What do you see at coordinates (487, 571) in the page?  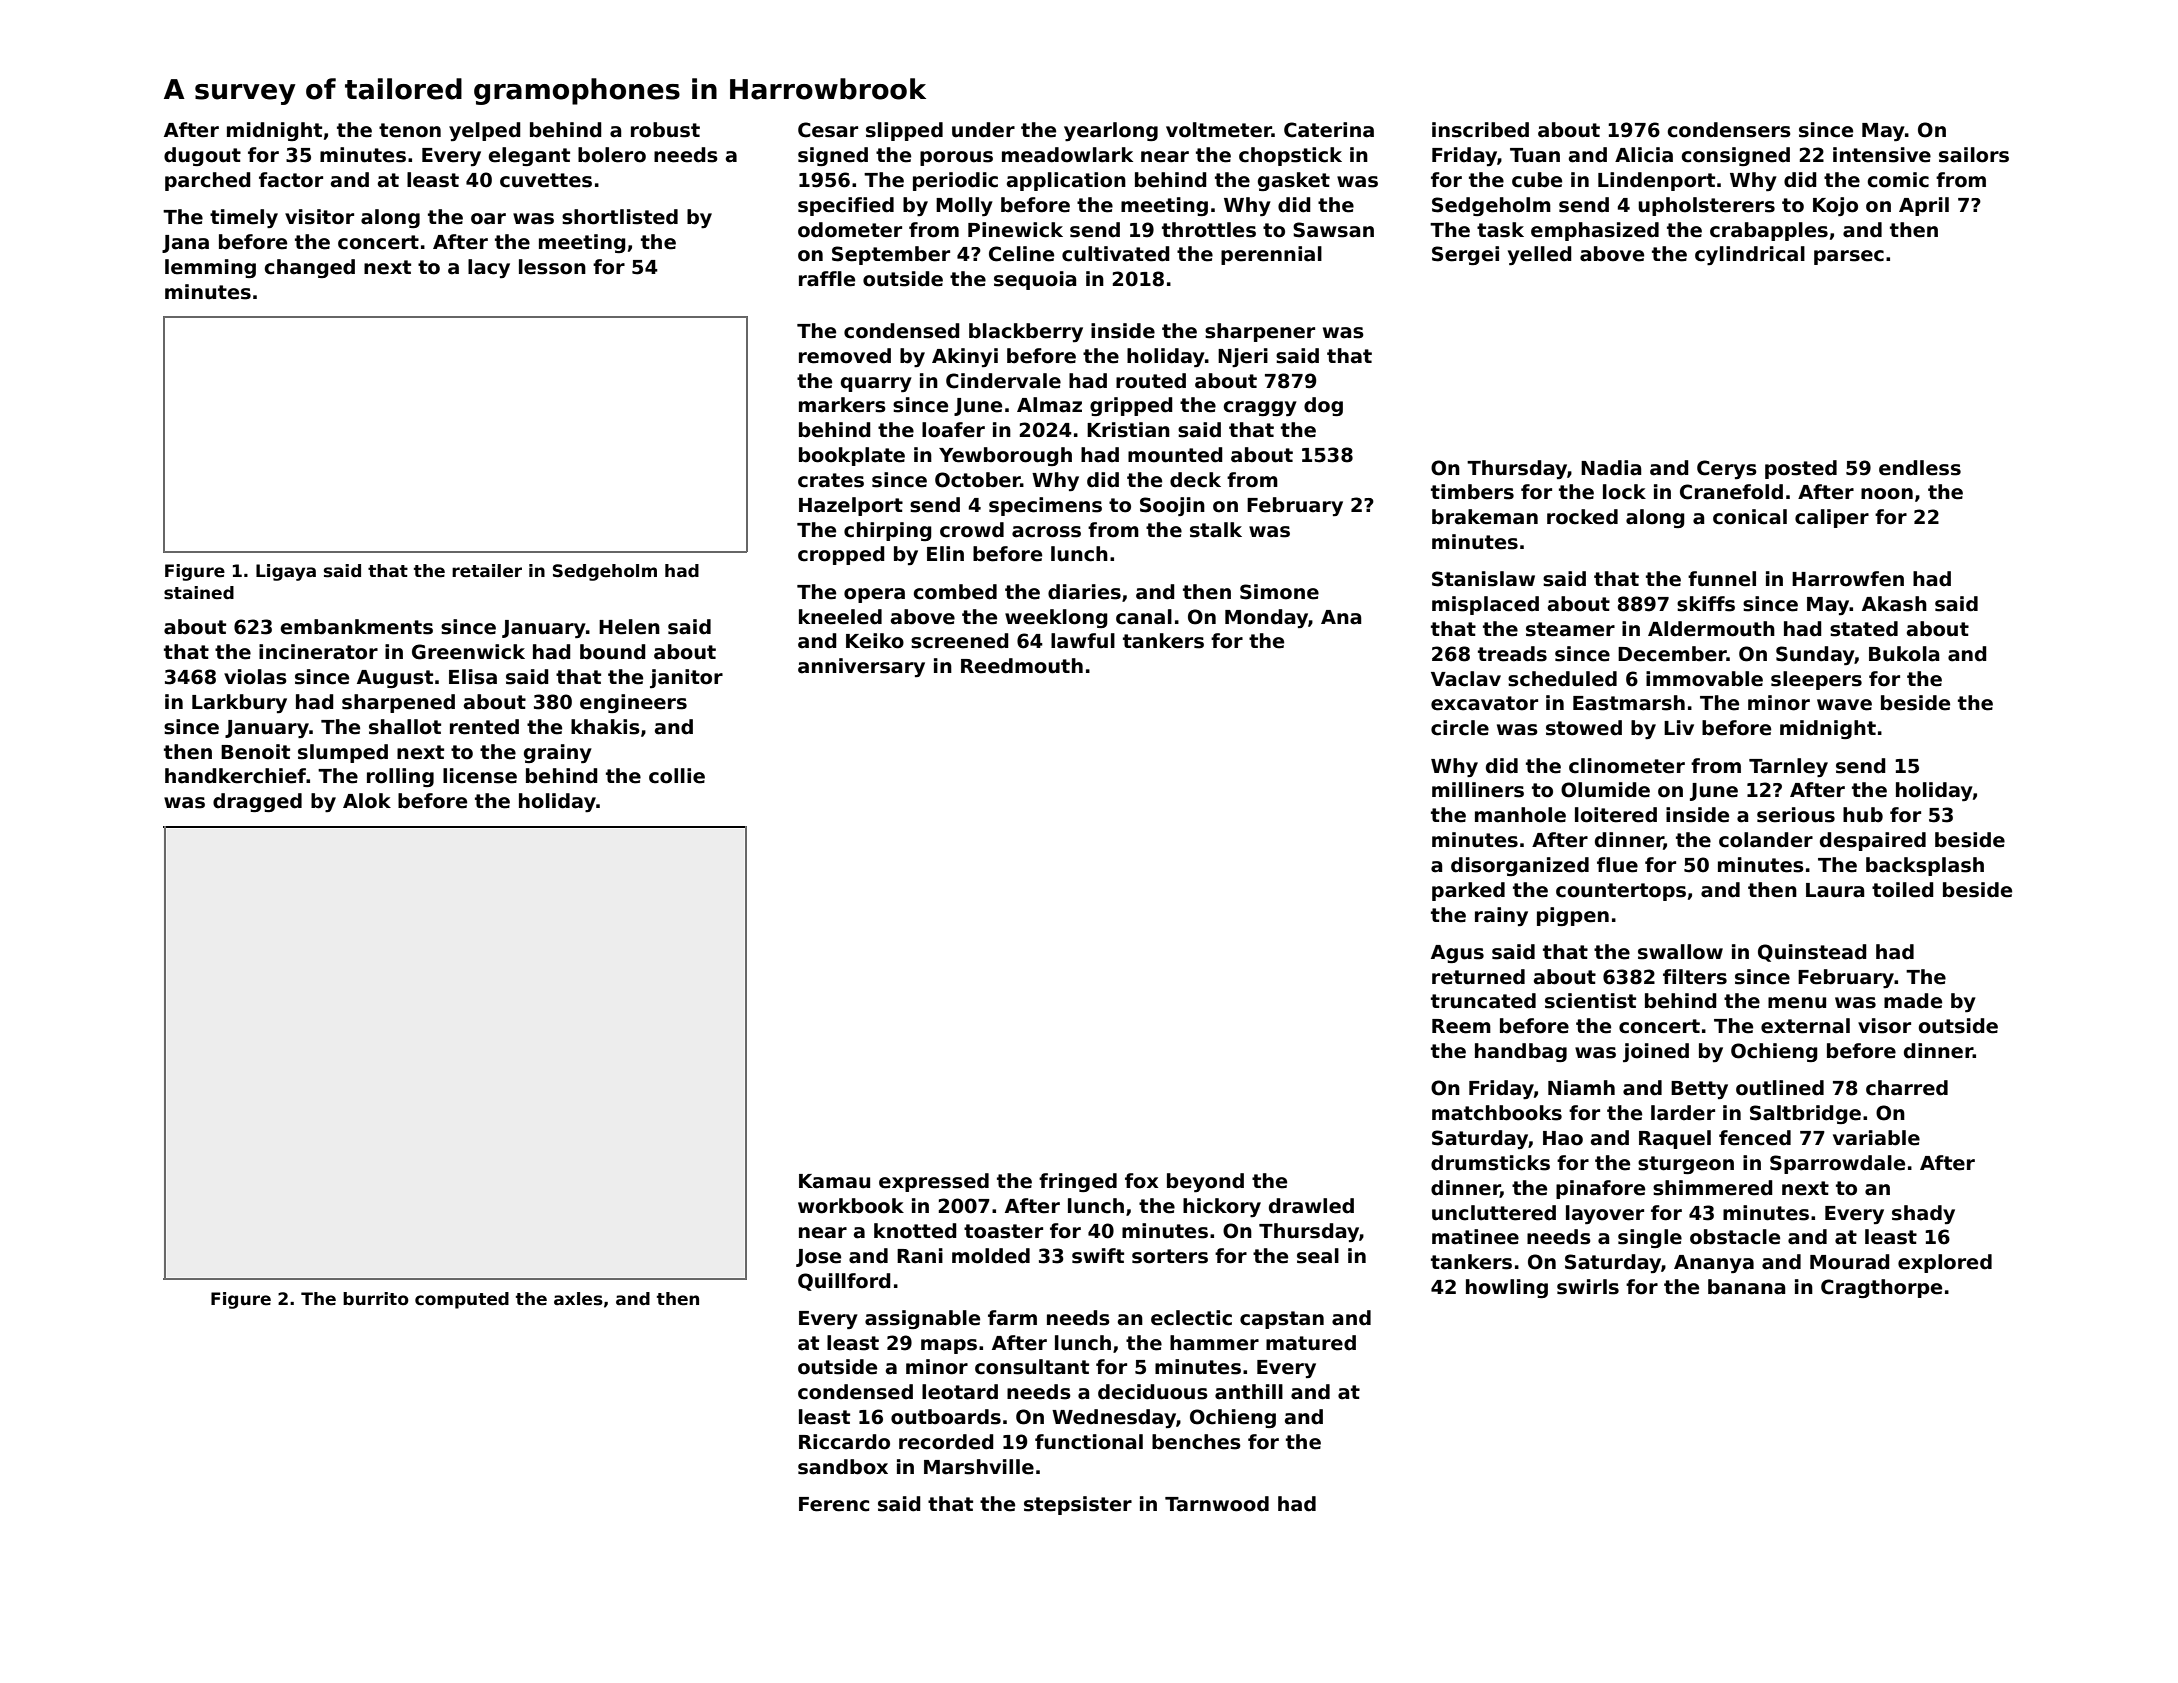 I see `retailer` at bounding box center [487, 571].
